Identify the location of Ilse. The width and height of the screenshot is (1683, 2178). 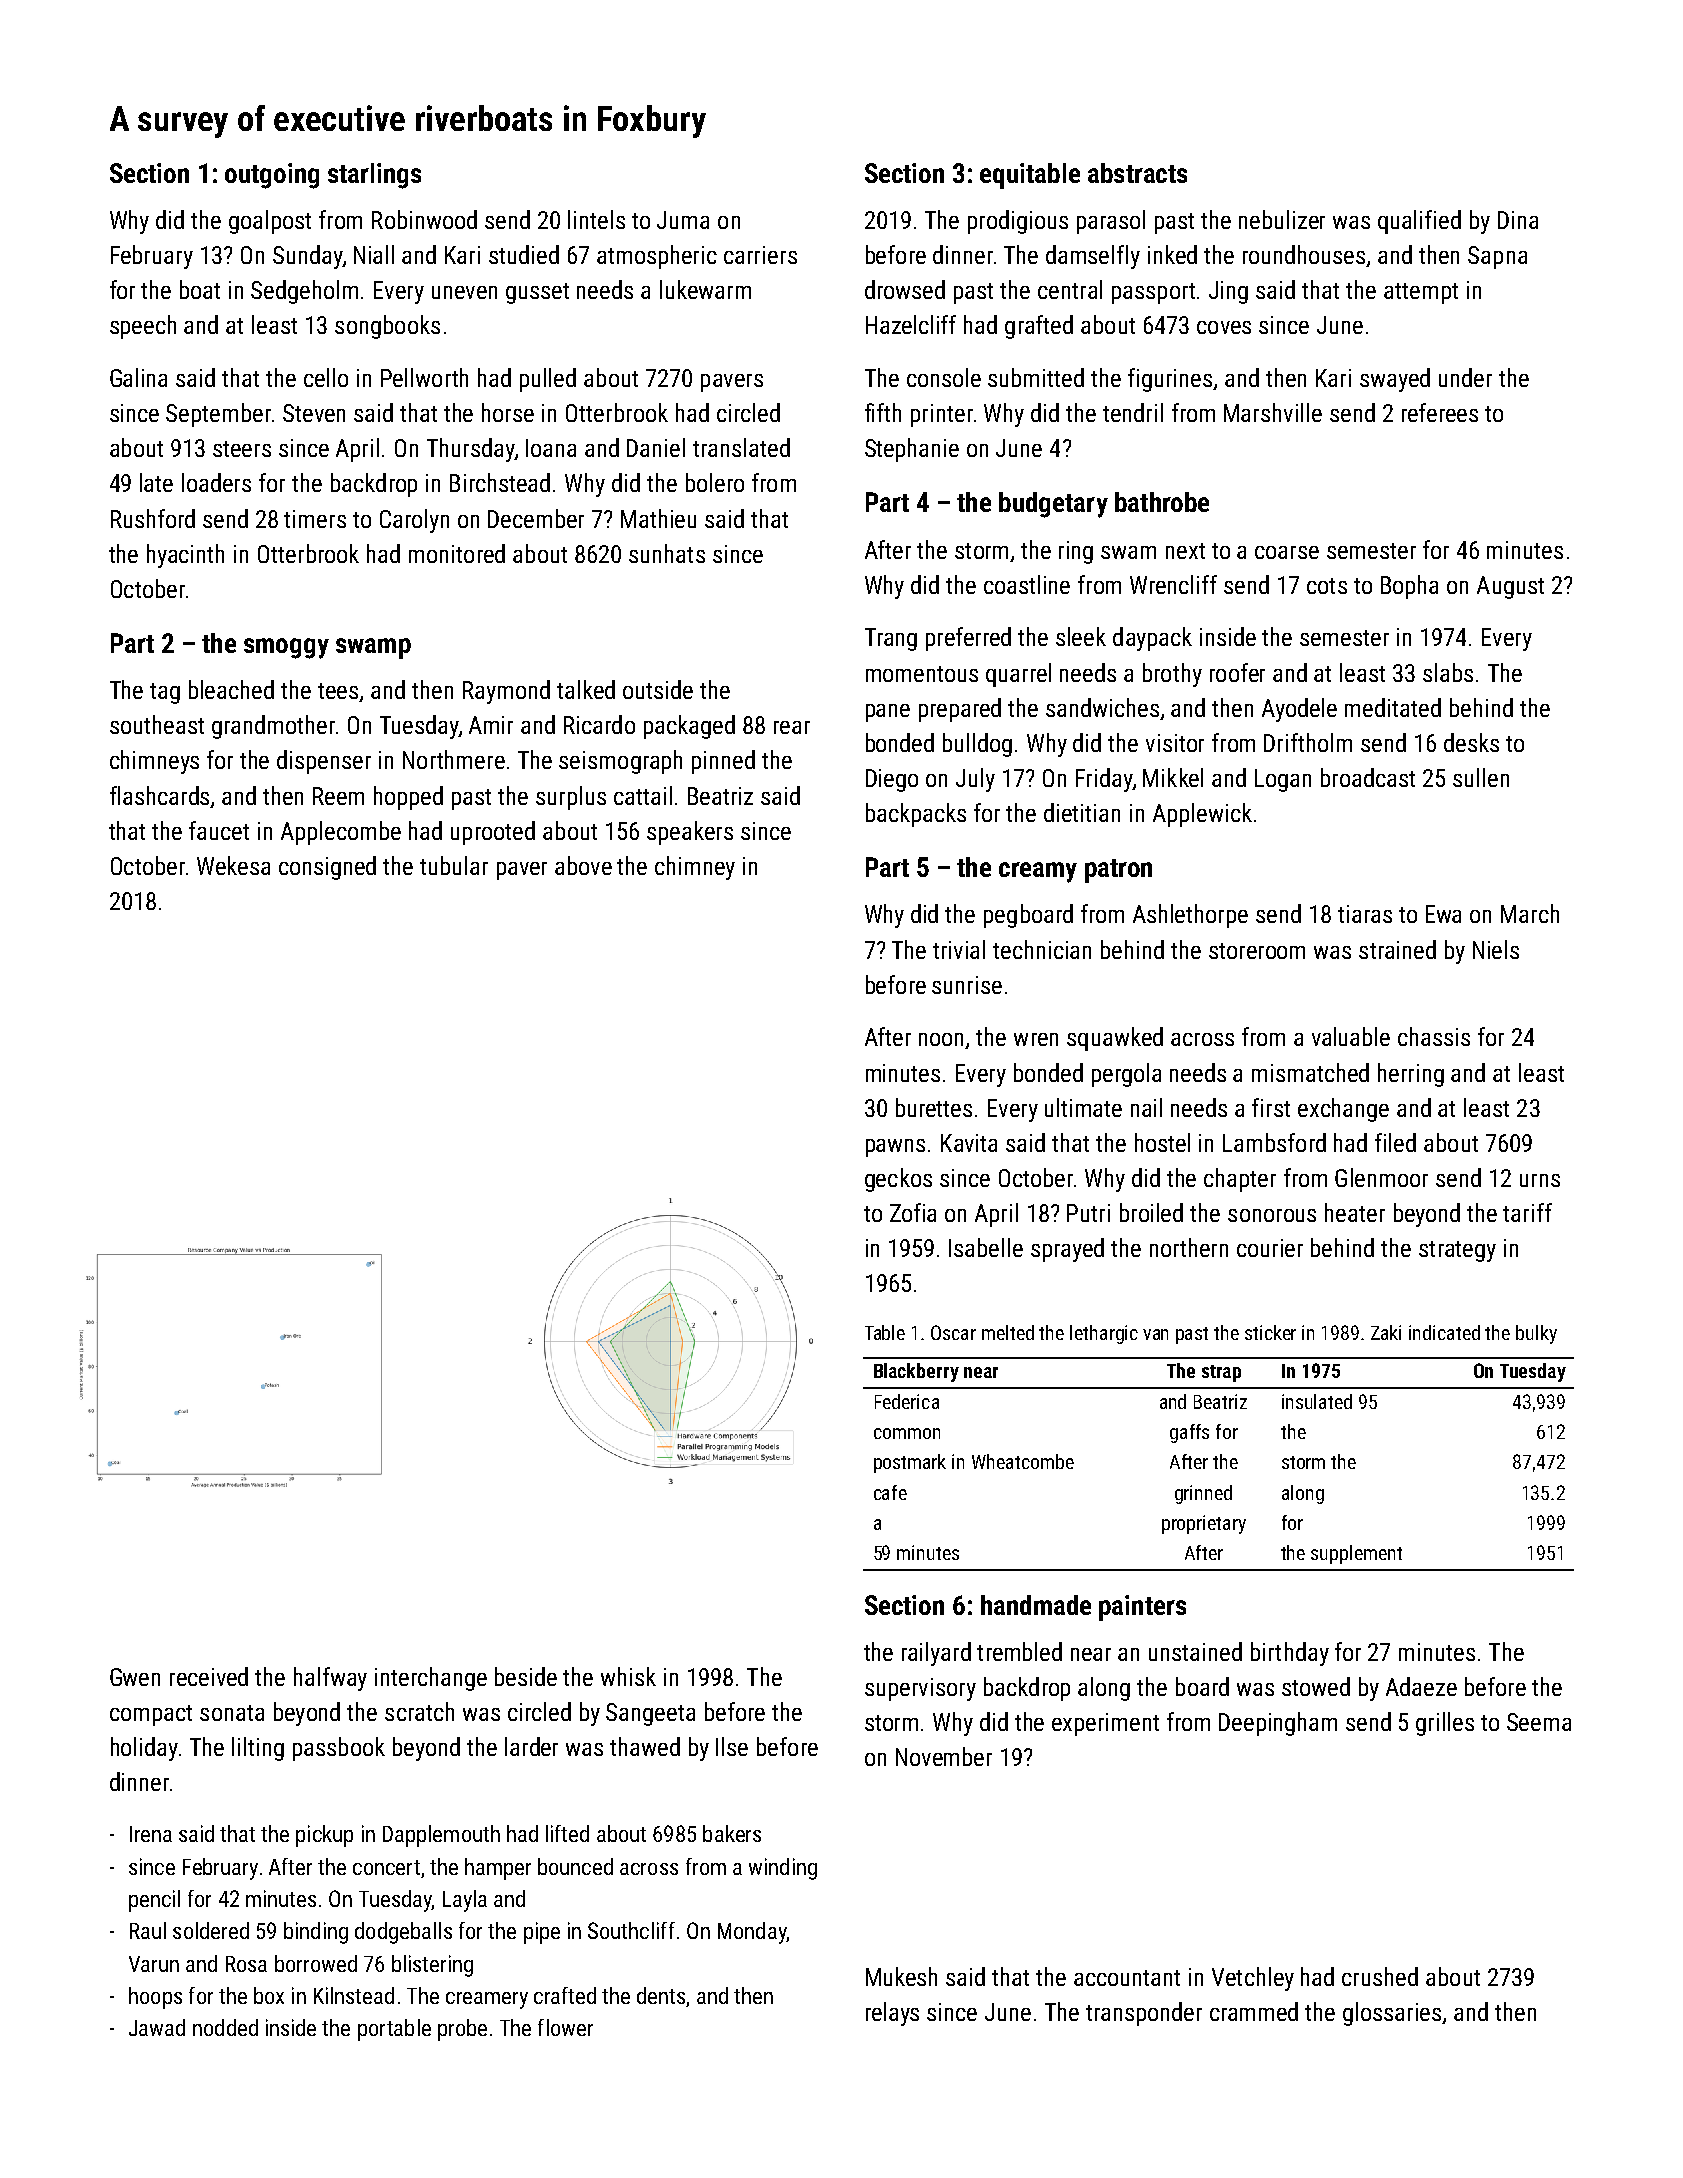
(732, 1746).
